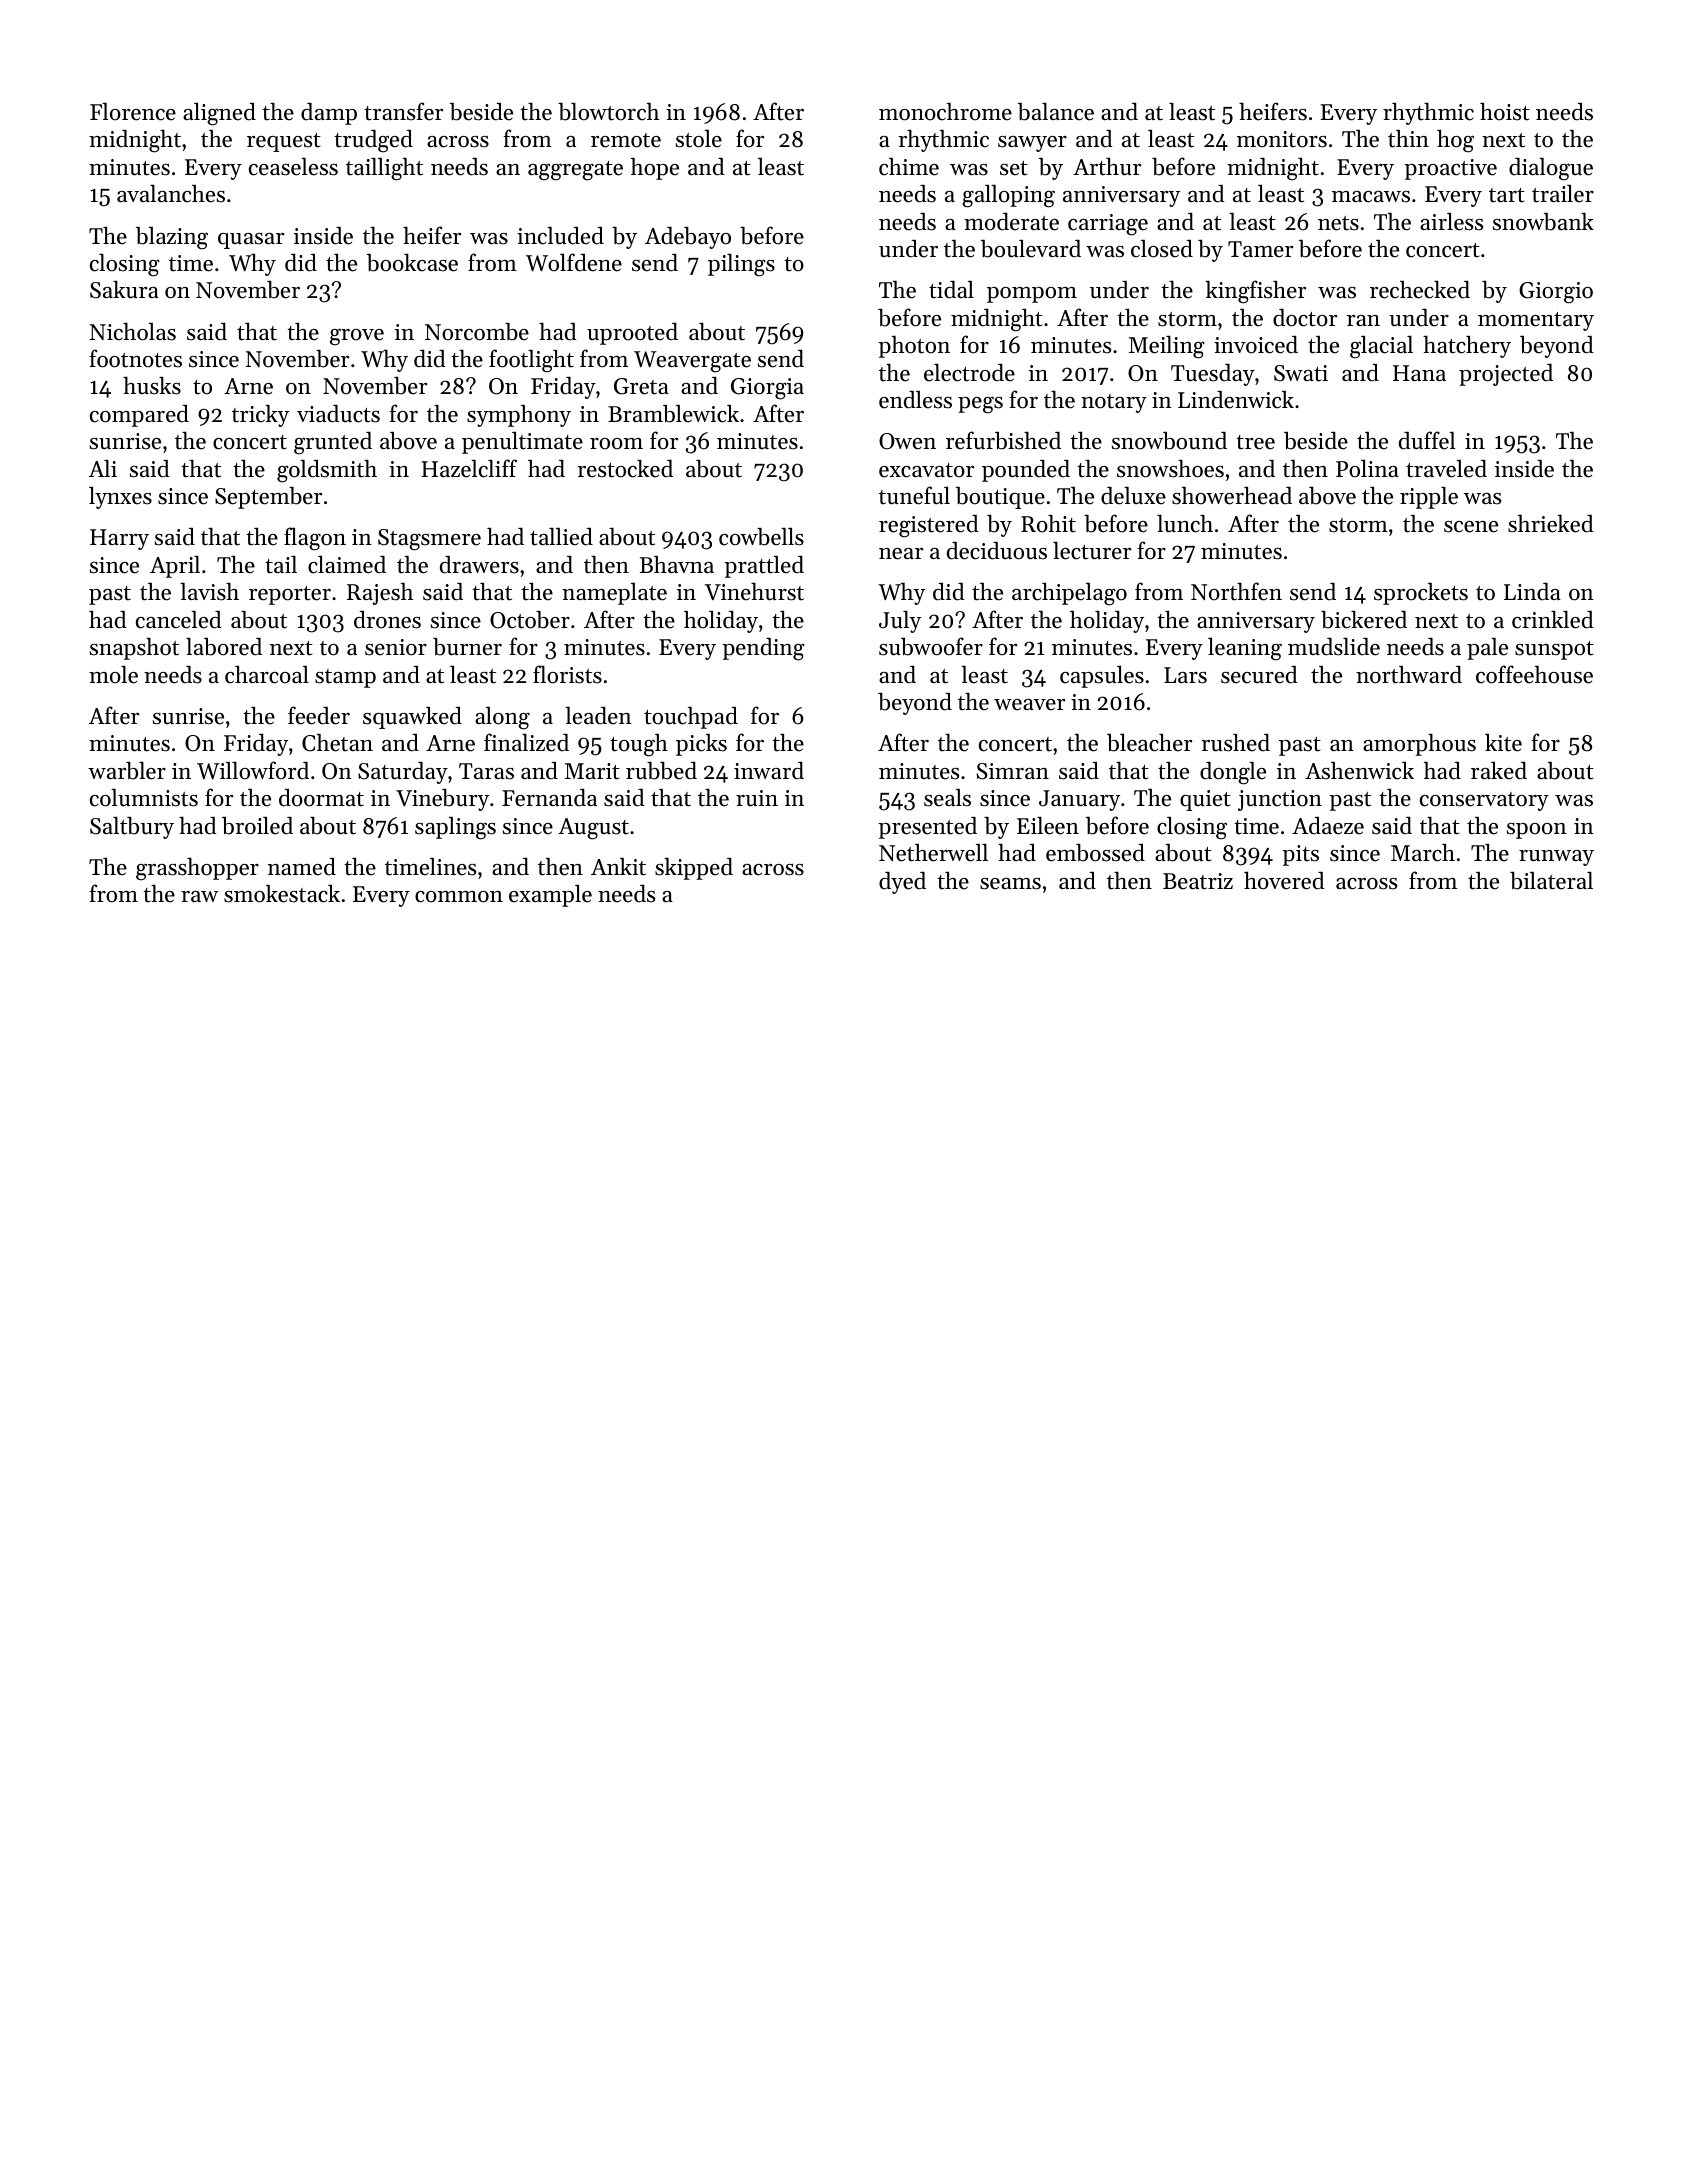 The width and height of the screenshot is (1683, 2178). What do you see at coordinates (575, 171) in the screenshot?
I see `aggregate` at bounding box center [575, 171].
